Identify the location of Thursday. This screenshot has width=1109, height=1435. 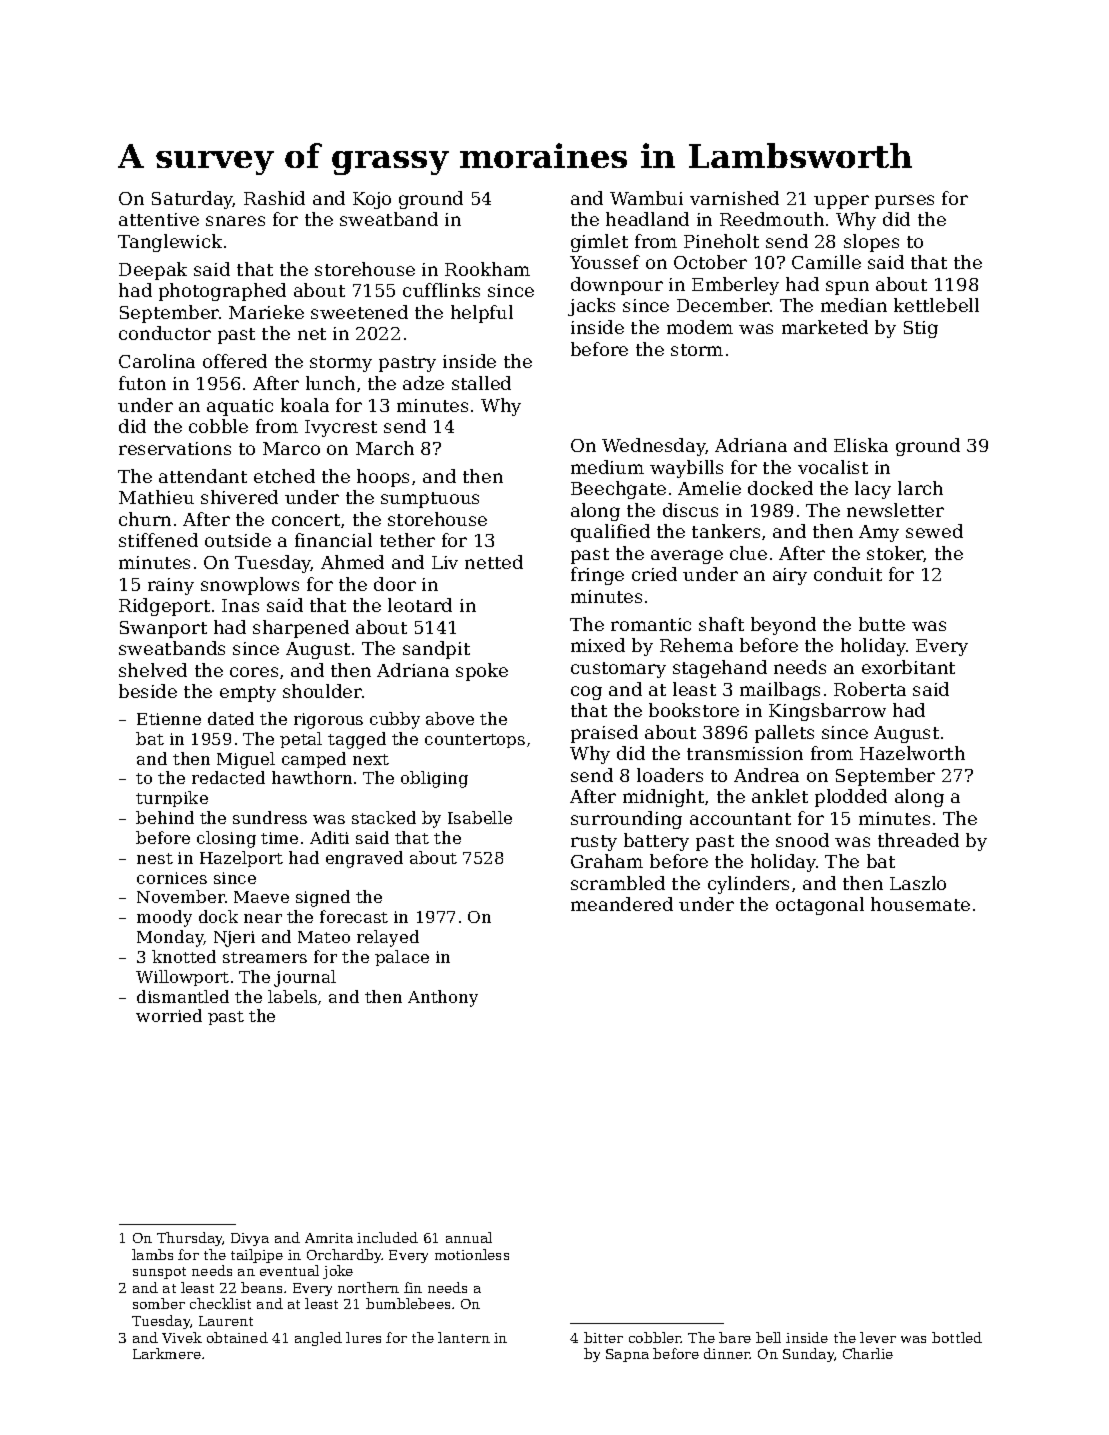
(190, 1239).
